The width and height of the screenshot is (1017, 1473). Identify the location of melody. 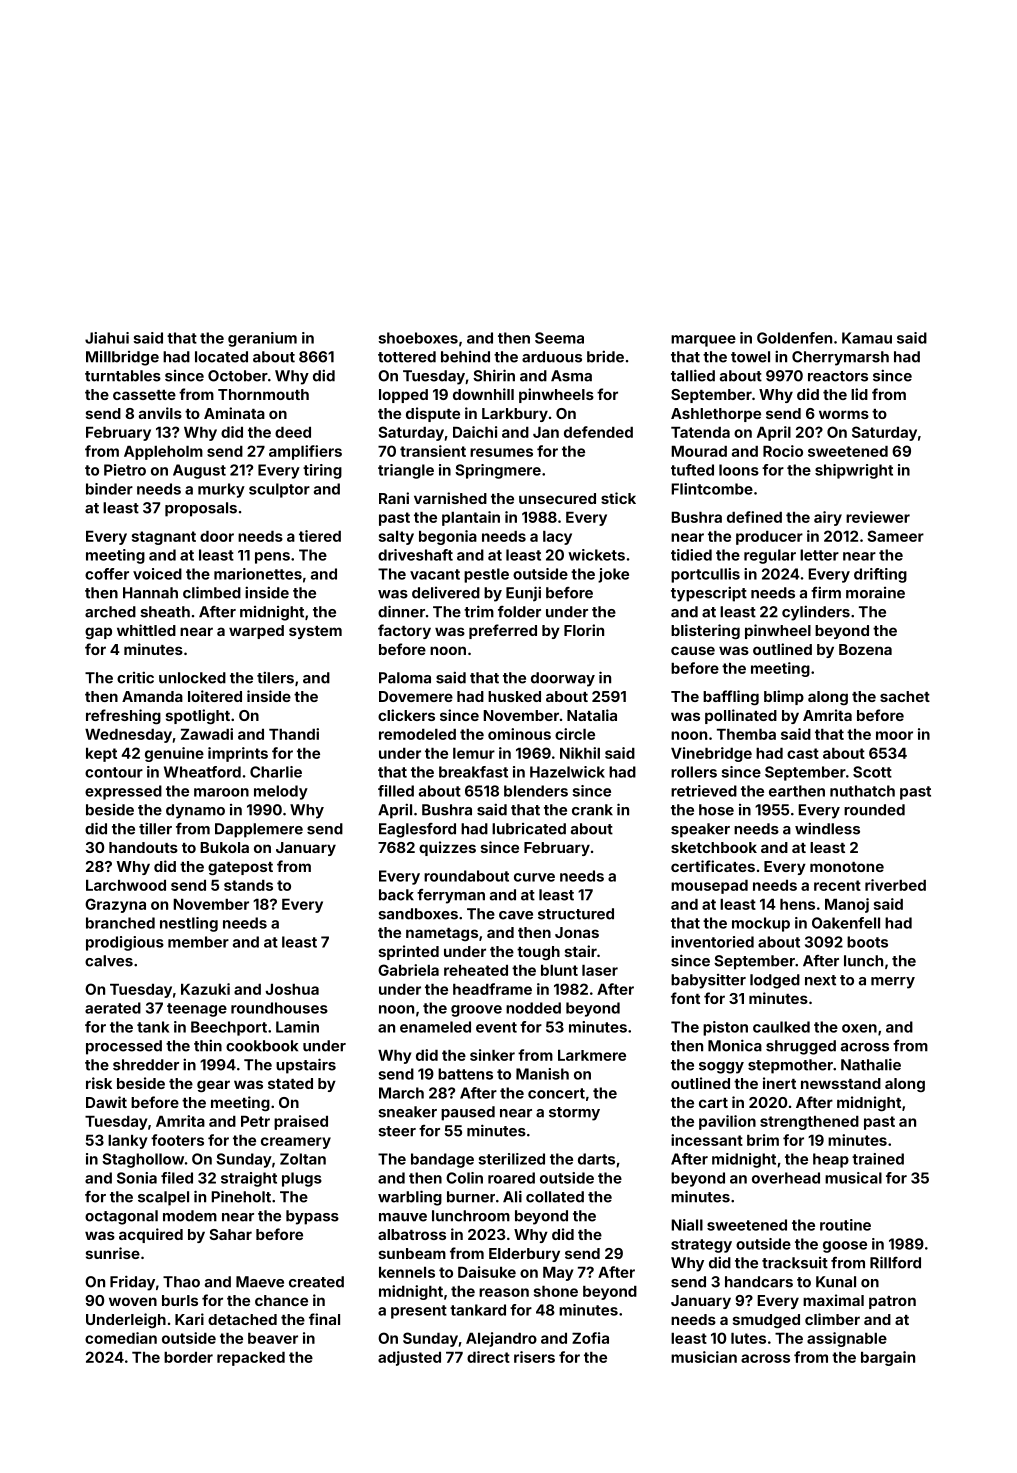
(281, 792).
